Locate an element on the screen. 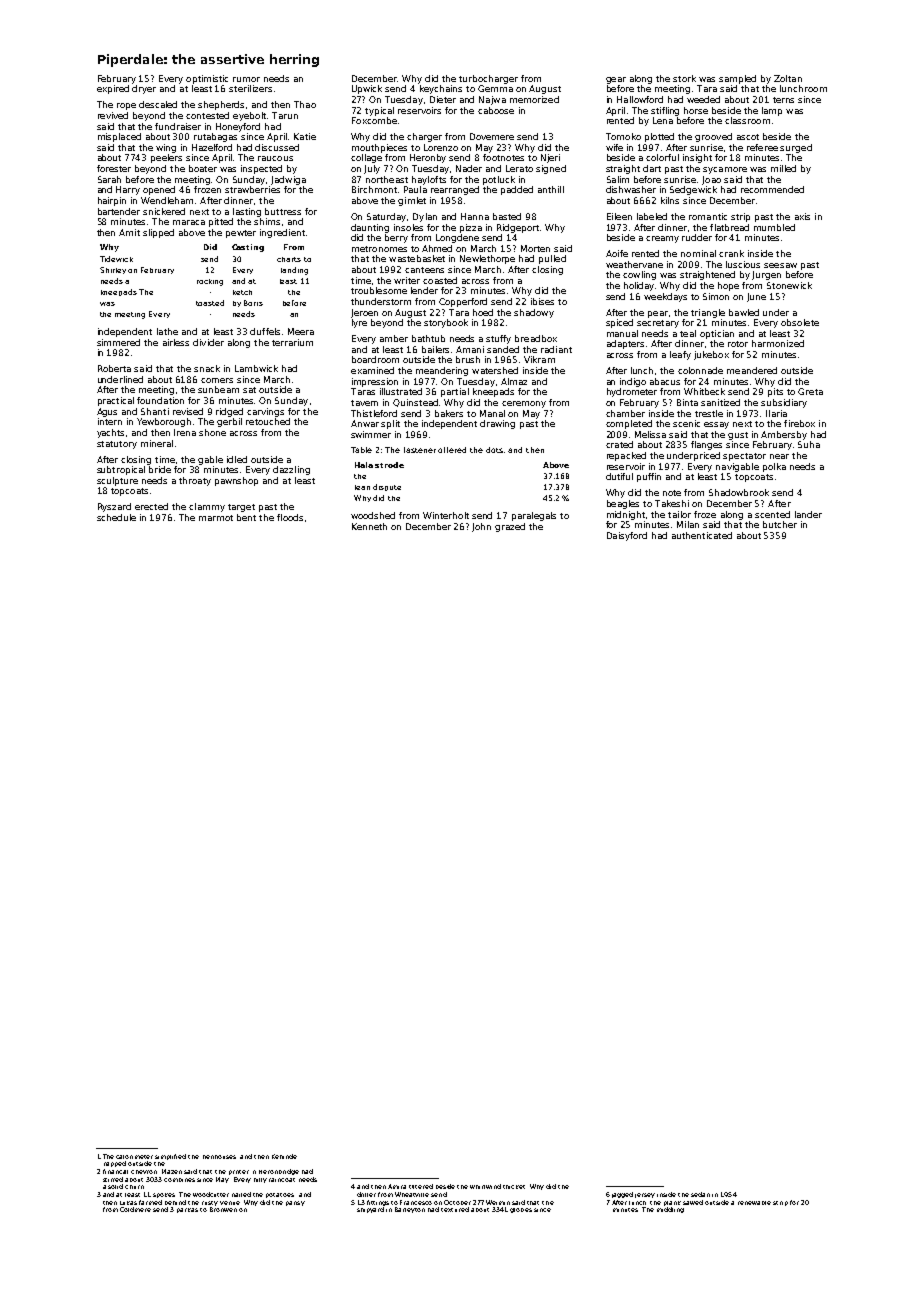 The height and width of the screenshot is (1308, 924). Kehinde is located at coordinates (284, 1156).
